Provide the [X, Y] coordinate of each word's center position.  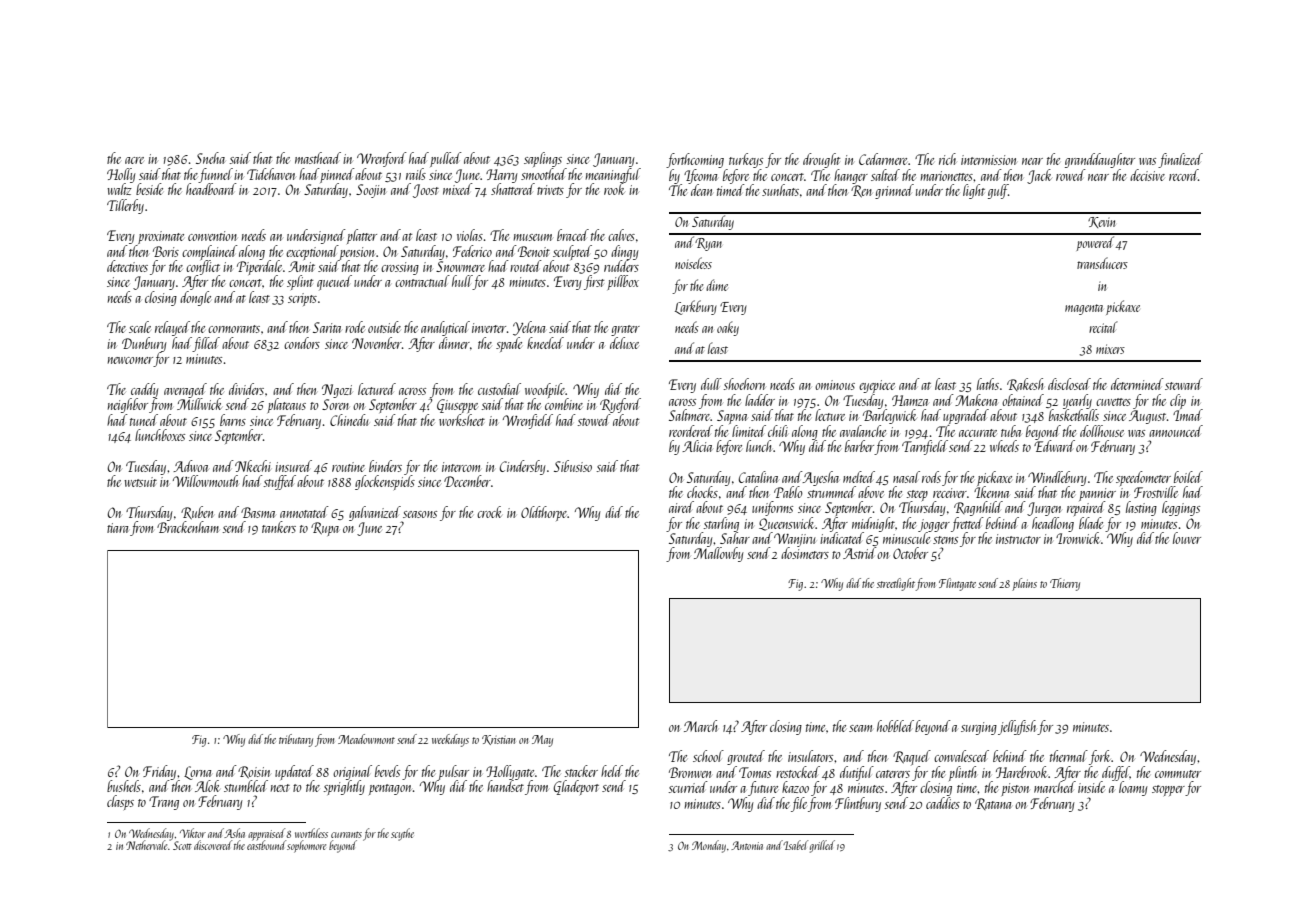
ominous [835, 385]
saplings [543, 159]
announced [1176, 431]
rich [947, 159]
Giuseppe [457, 406]
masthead [318, 158]
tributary [296, 740]
